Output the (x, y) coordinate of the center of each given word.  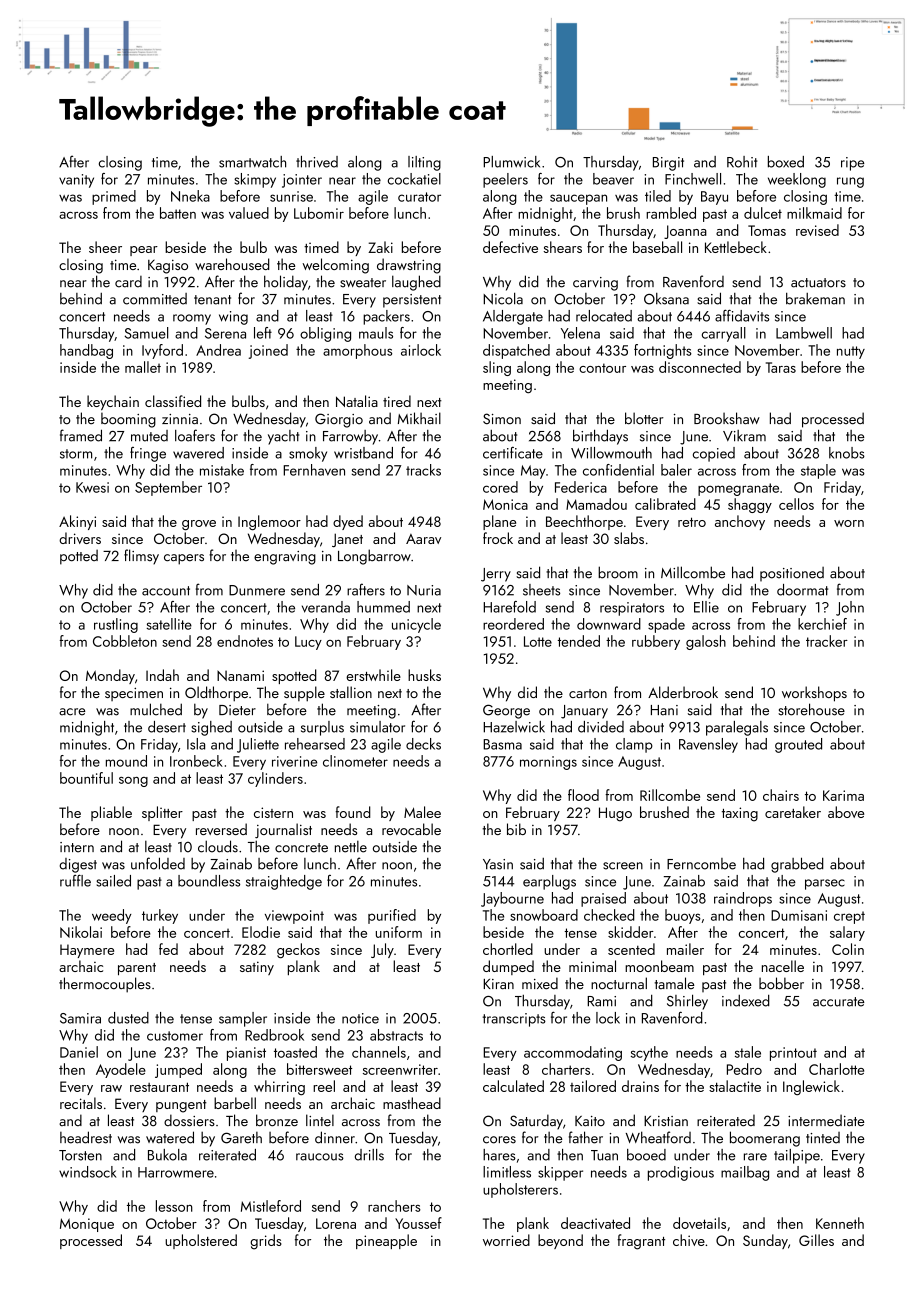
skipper (560, 1173)
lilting (424, 163)
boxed (786, 162)
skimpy (255, 180)
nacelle (783, 966)
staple (818, 471)
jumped (178, 1070)
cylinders (275, 779)
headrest (86, 1137)
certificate (513, 453)
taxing (740, 814)
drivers (80, 538)
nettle (351, 846)
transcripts (514, 1020)
